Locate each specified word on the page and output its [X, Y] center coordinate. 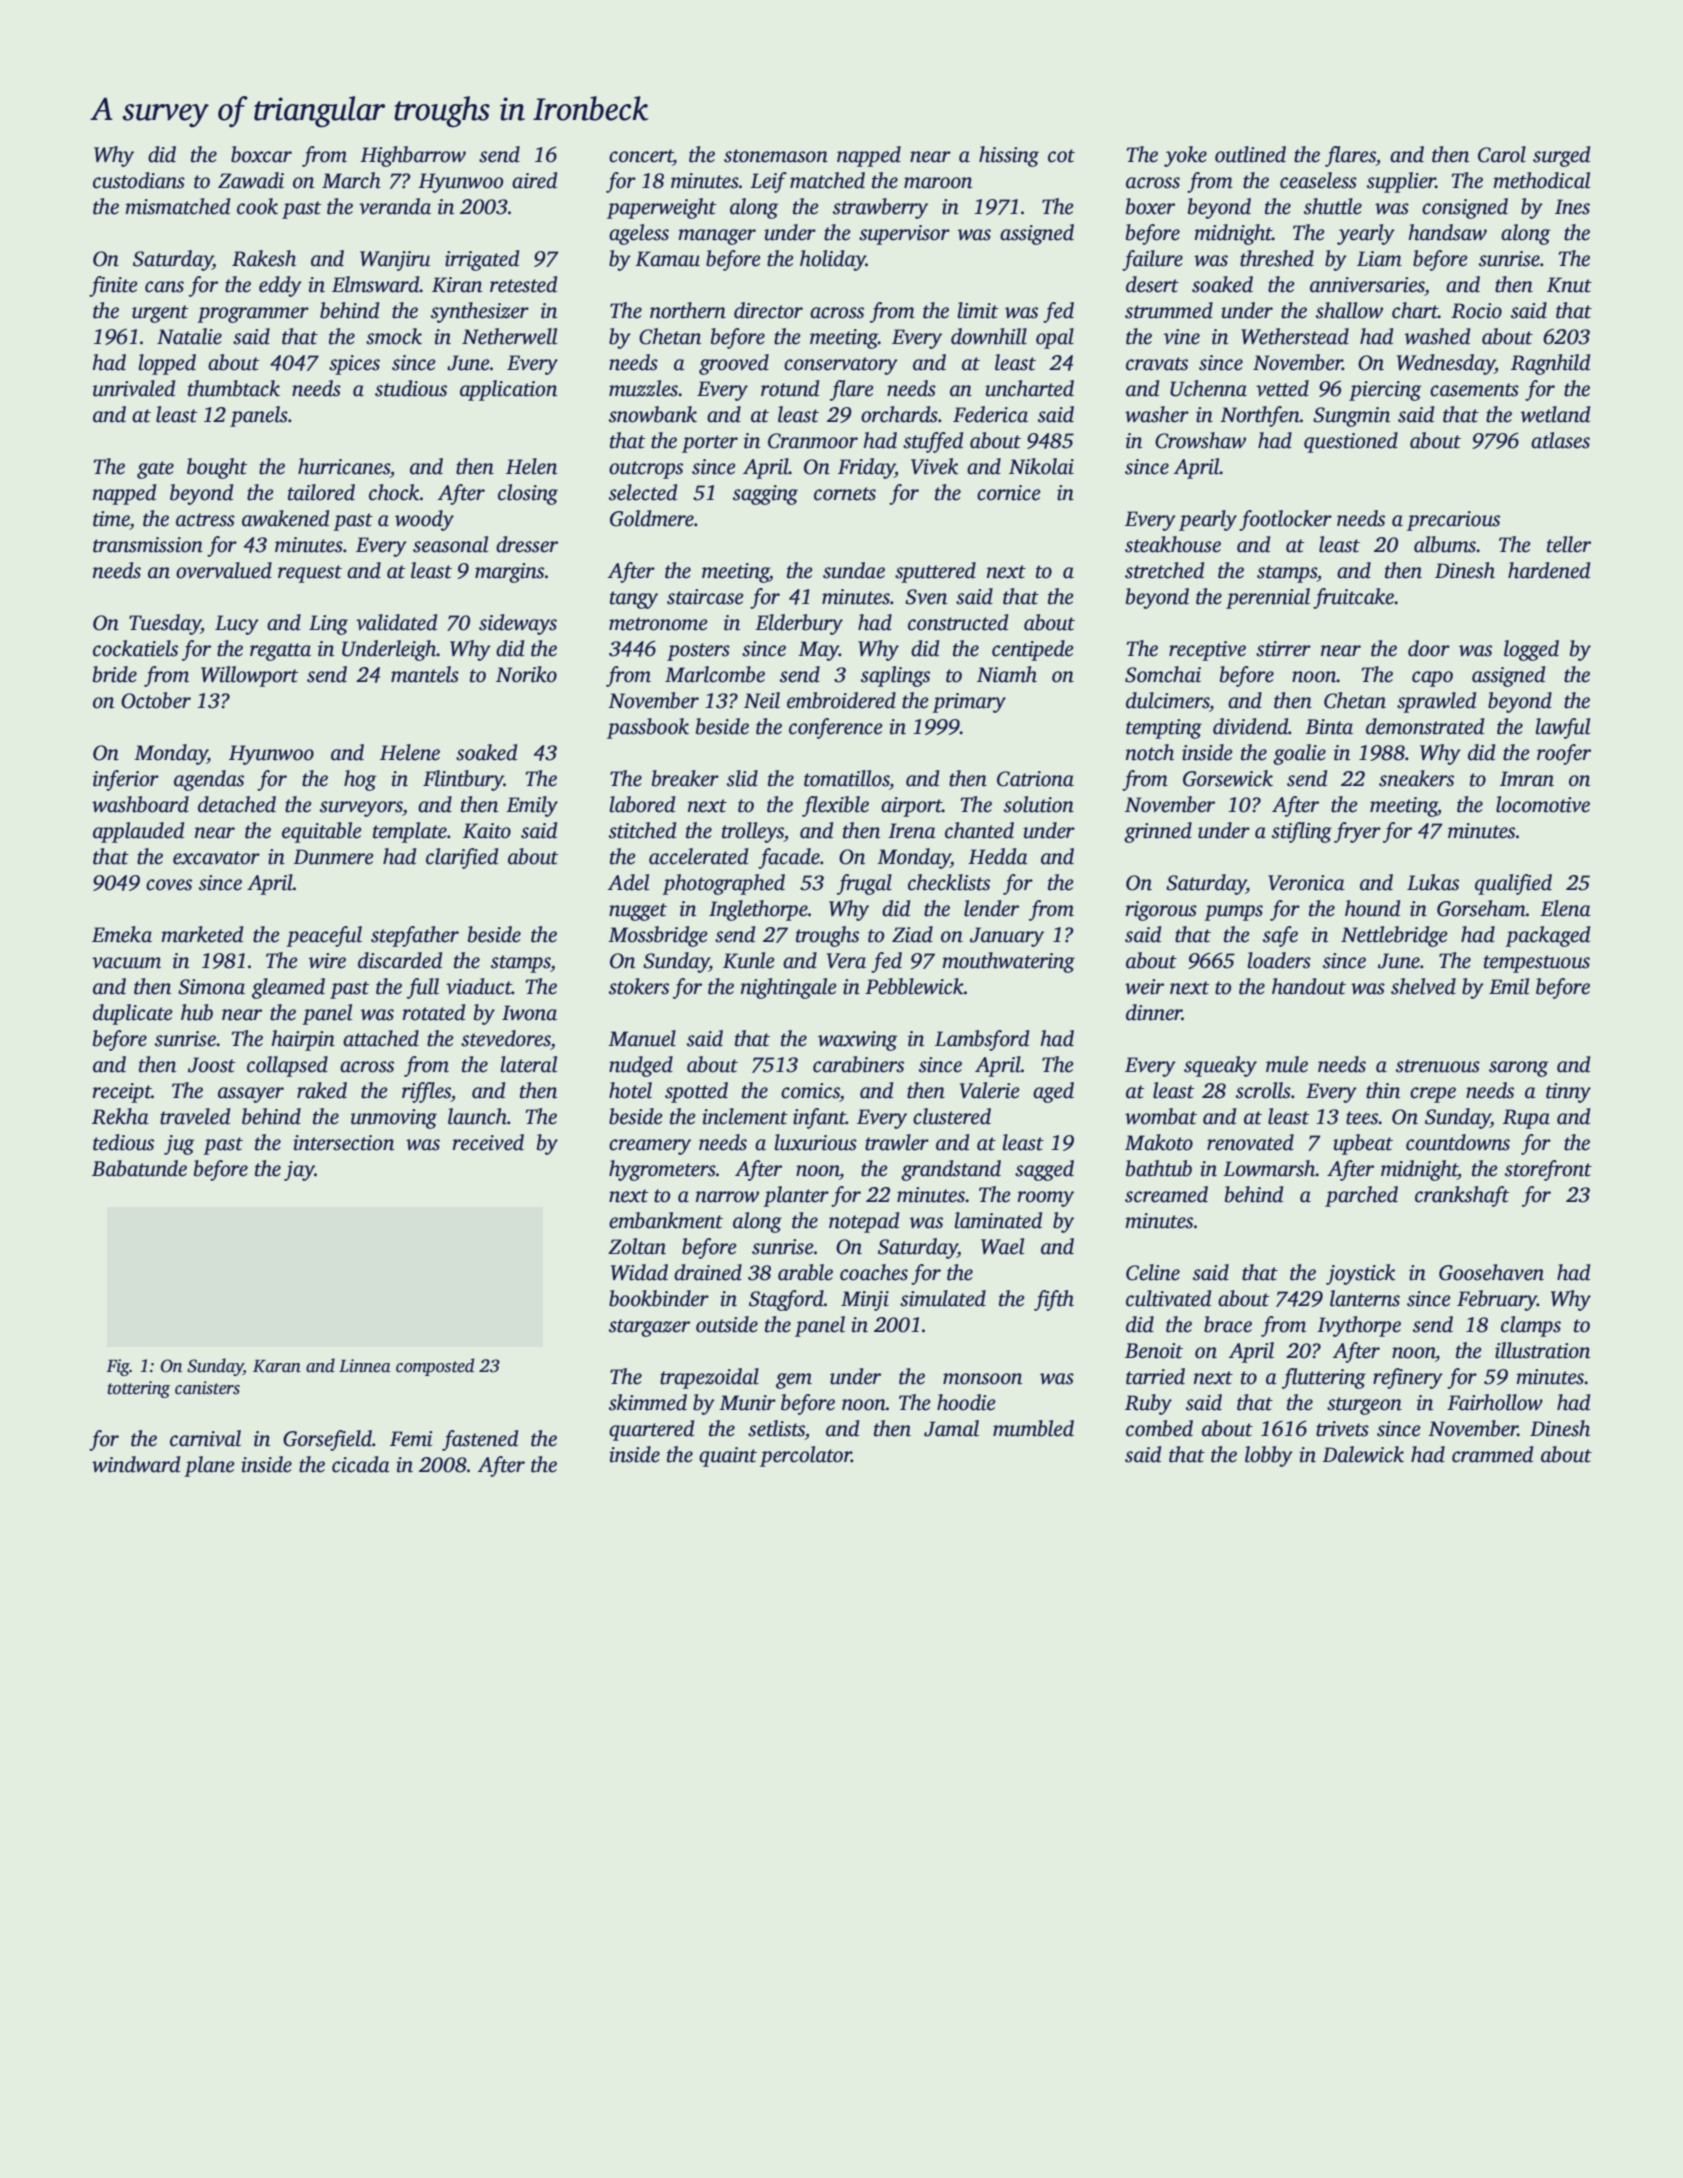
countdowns [1458, 1142]
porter [710, 444]
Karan [277, 1366]
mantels [425, 674]
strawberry [880, 208]
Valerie [990, 1090]
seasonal [450, 544]
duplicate [133, 1014]
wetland [1555, 414]
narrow [727, 1197]
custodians [139, 180]
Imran [1527, 779]
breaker [685, 778]
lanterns [1365, 1298]
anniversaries [1367, 285]
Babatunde [139, 1168]
